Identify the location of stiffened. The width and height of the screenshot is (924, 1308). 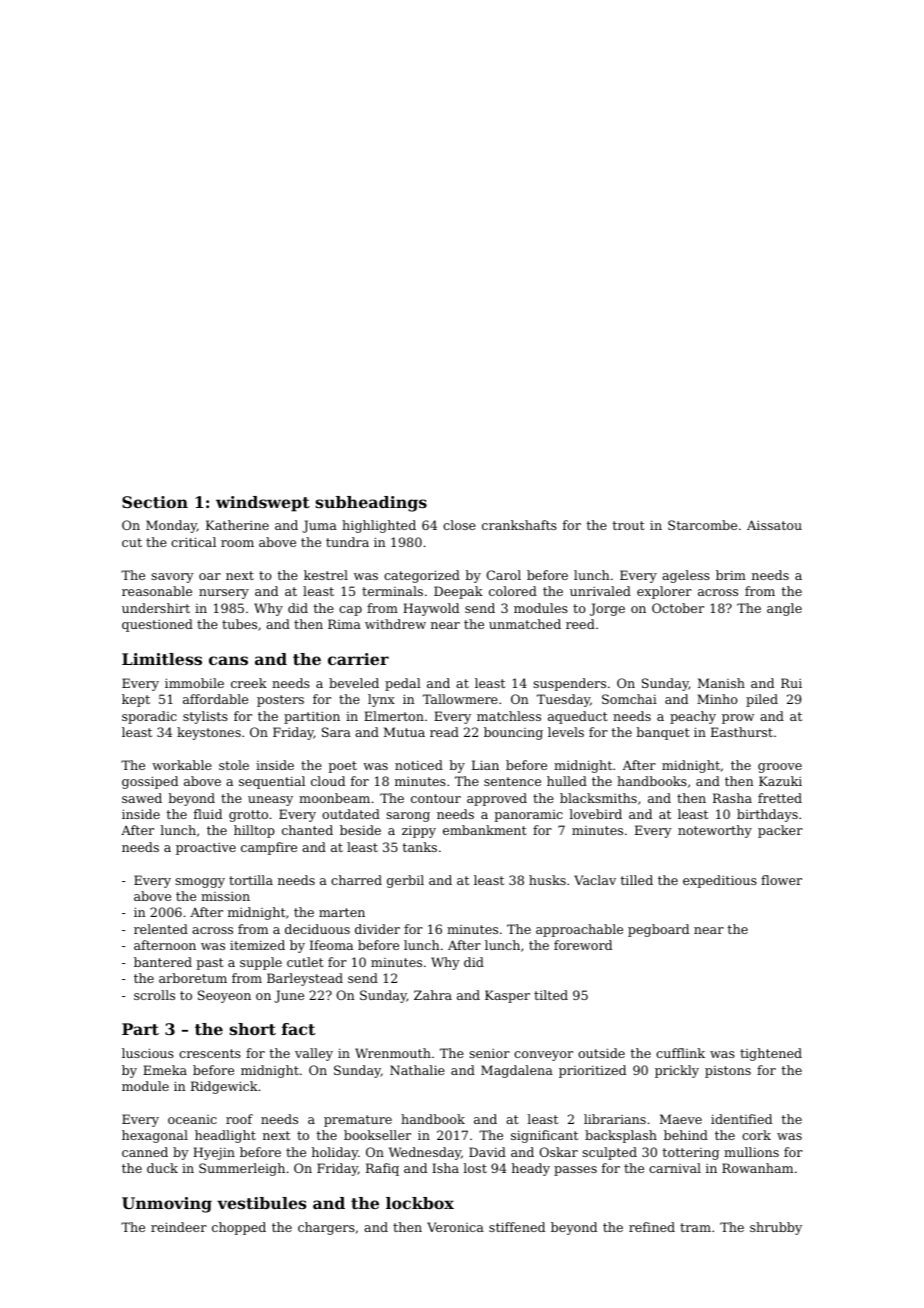
(517, 1227).
